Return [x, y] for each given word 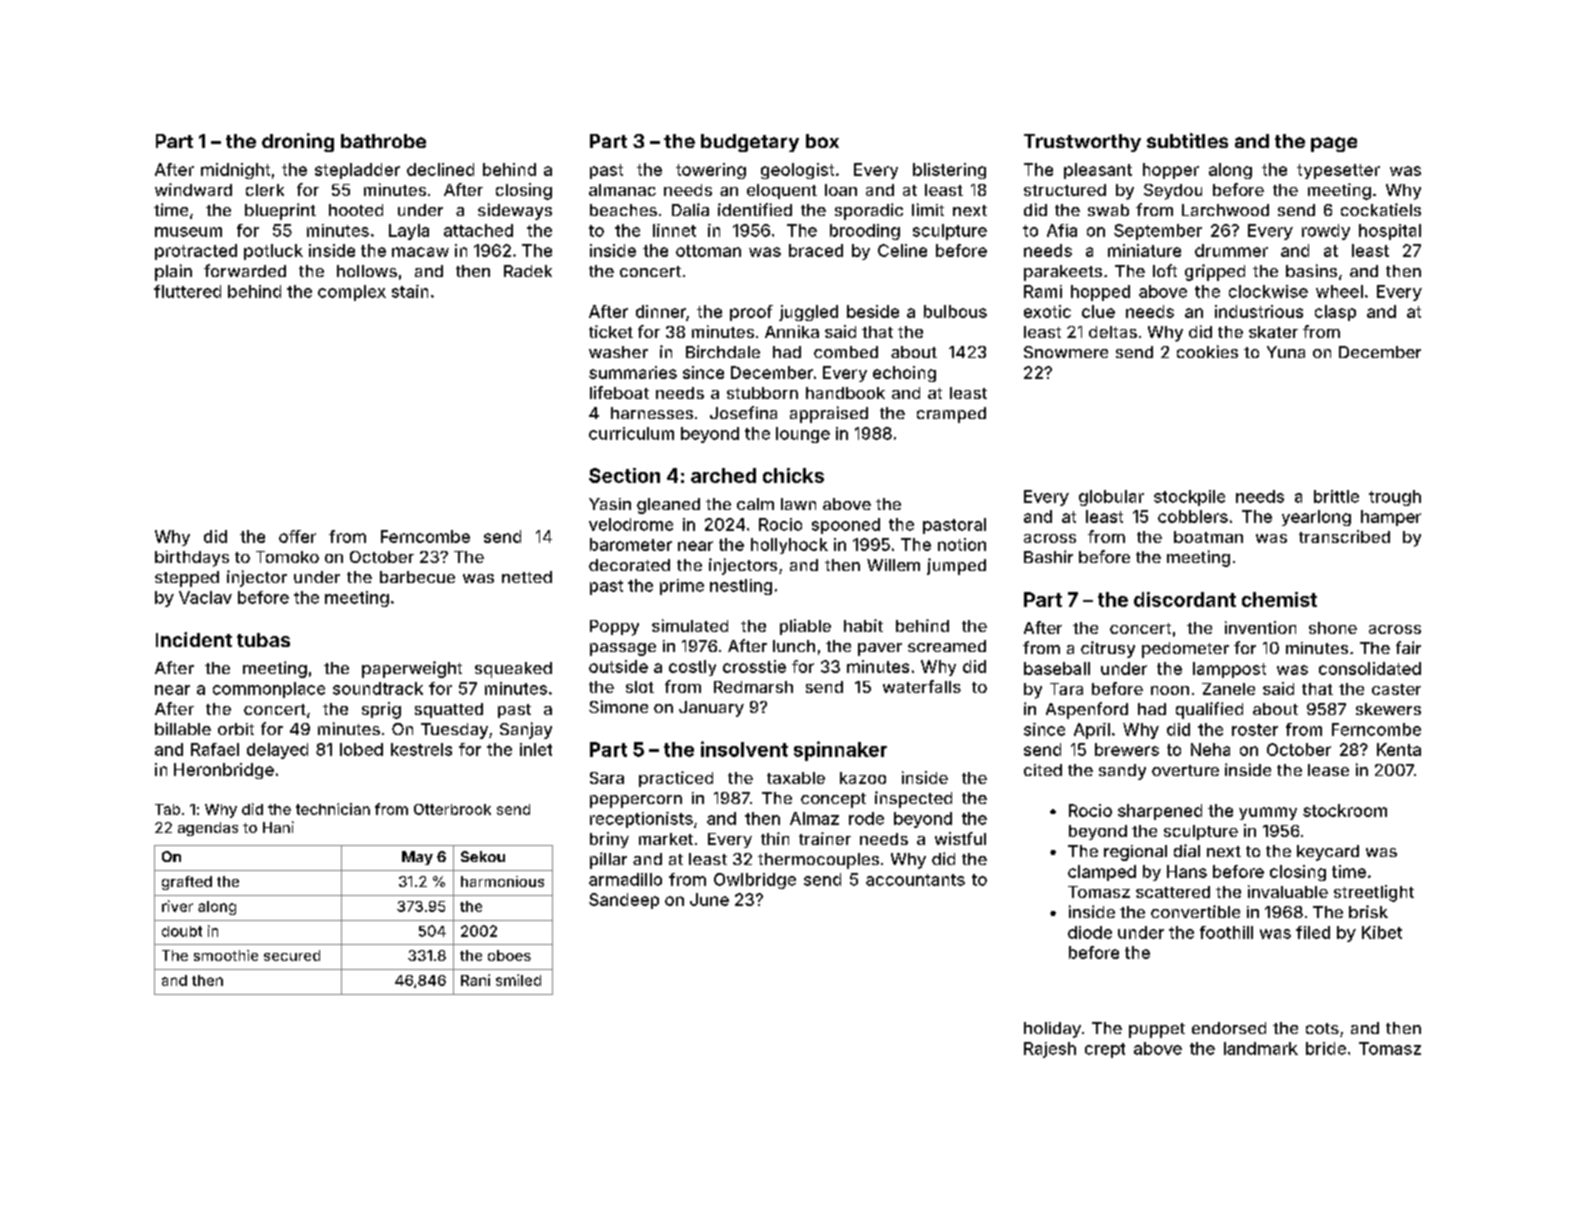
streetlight [1374, 893]
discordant [1185, 599]
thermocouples [818, 861]
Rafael [215, 749]
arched [723, 475]
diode [1090, 932]
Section [624, 475]
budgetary [750, 143]
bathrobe [383, 141]
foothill [1226, 932]
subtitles [1187, 140]
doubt [182, 931]
